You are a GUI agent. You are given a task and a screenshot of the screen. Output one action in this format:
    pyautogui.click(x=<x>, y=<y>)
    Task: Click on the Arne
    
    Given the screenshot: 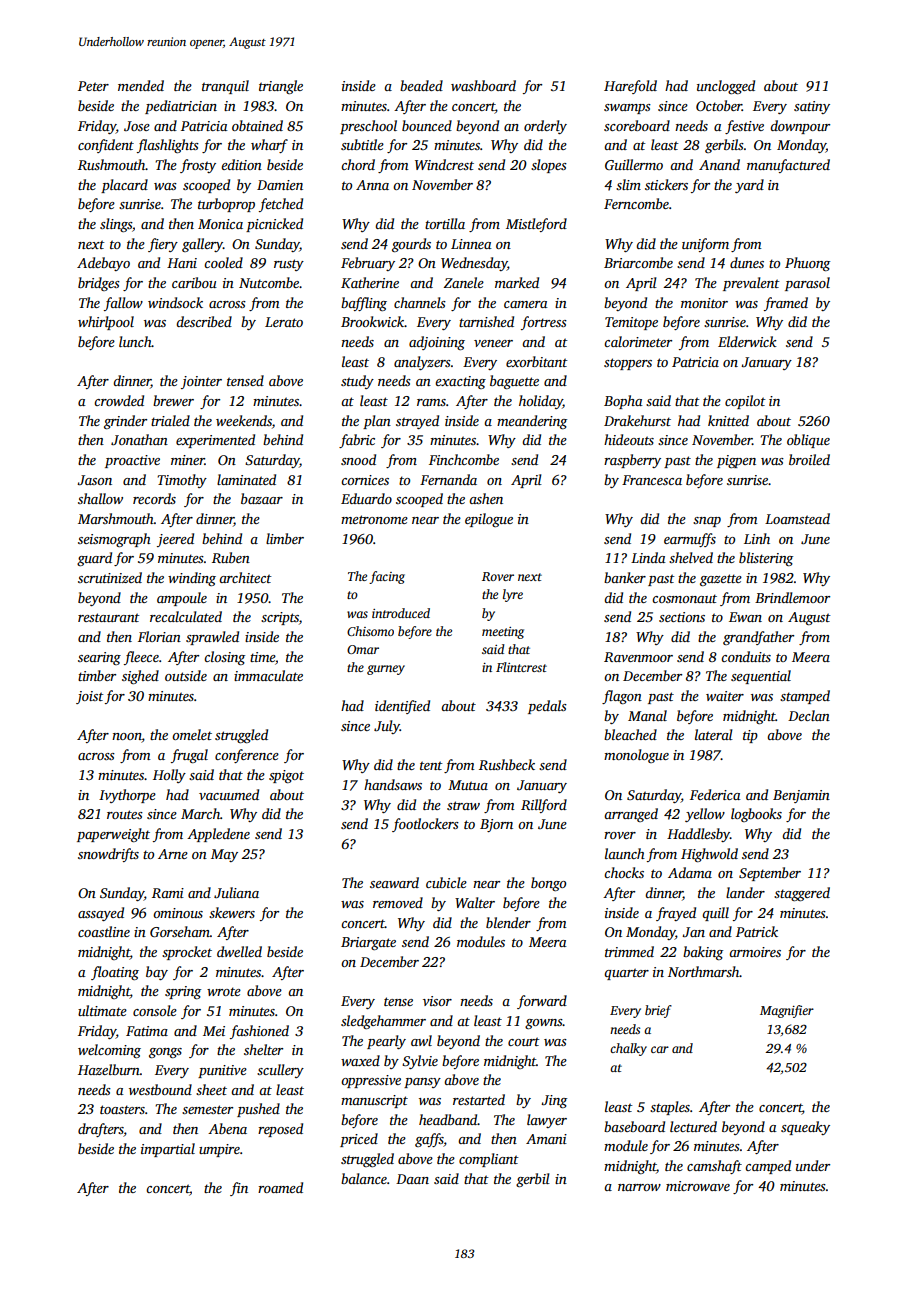 What is the action you would take?
    pyautogui.click(x=173, y=854)
